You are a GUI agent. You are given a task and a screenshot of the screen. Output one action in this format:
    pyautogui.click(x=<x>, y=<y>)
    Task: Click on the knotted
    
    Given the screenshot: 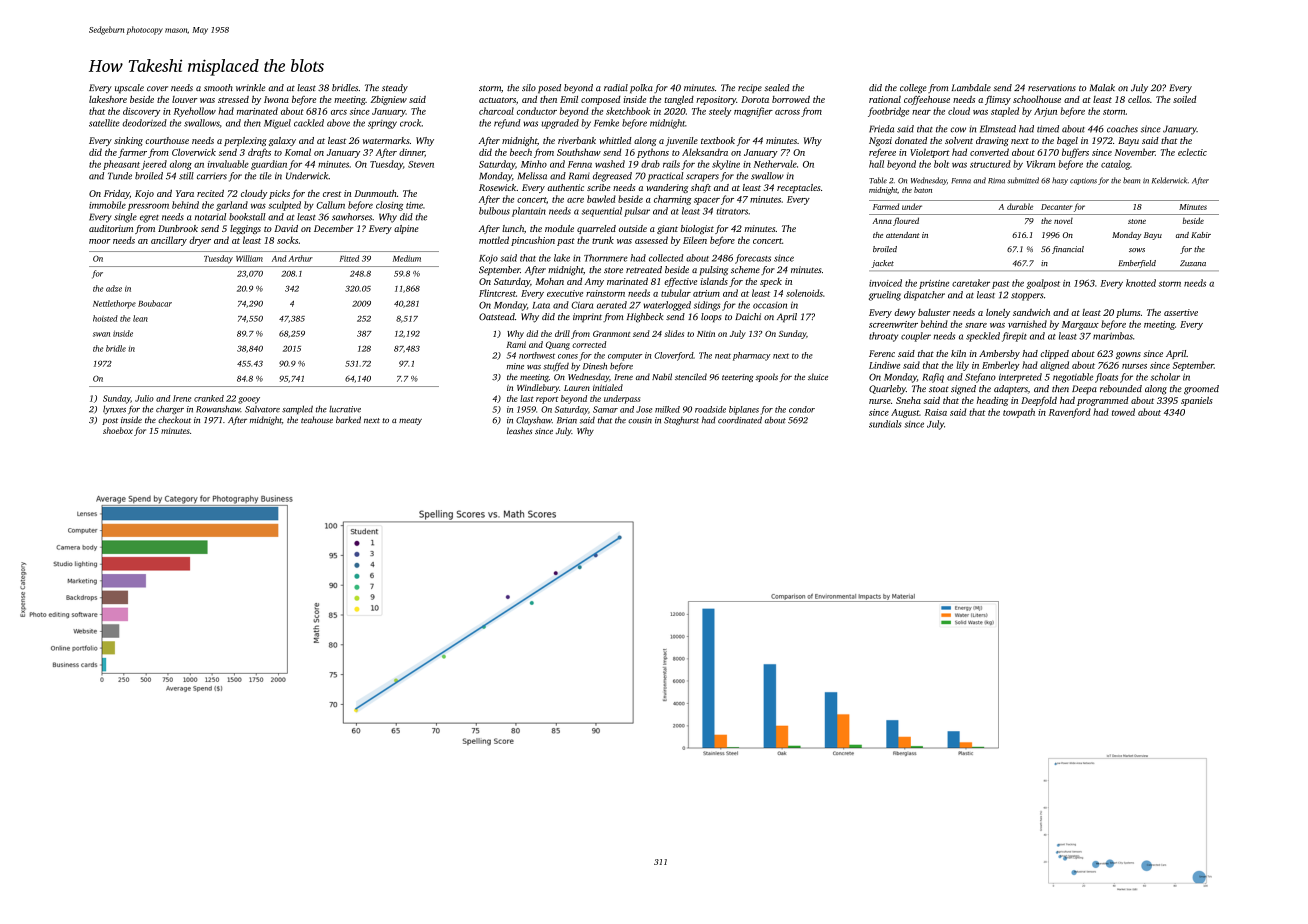 What is the action you would take?
    pyautogui.click(x=1141, y=283)
